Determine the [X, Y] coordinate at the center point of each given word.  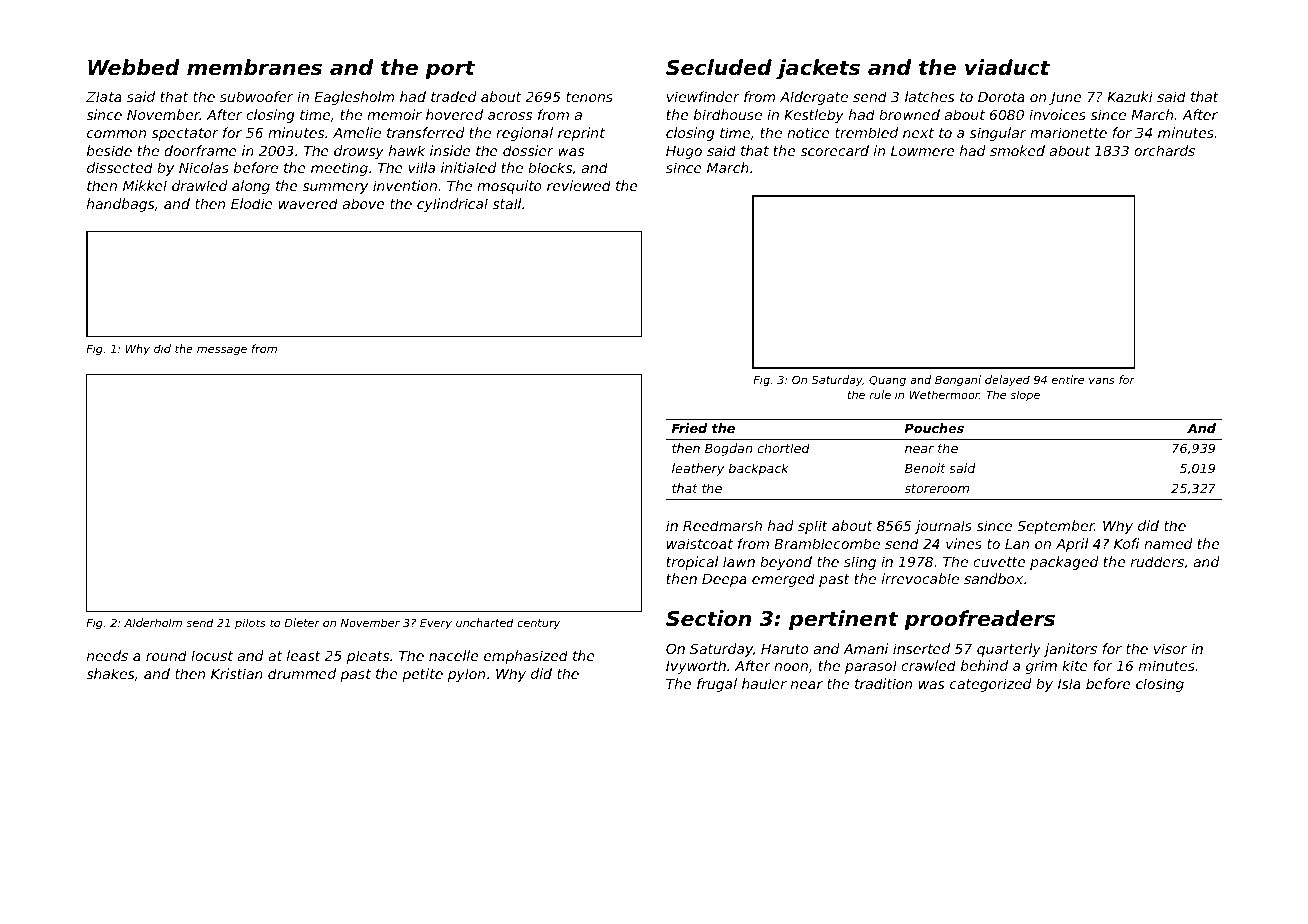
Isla [1069, 683]
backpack [759, 469]
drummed [302, 673]
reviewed [579, 185]
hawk [407, 150]
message [222, 351]
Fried [689, 428]
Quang [887, 381]
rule [880, 394]
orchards [1164, 150]
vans [1102, 380]
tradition [883, 683]
